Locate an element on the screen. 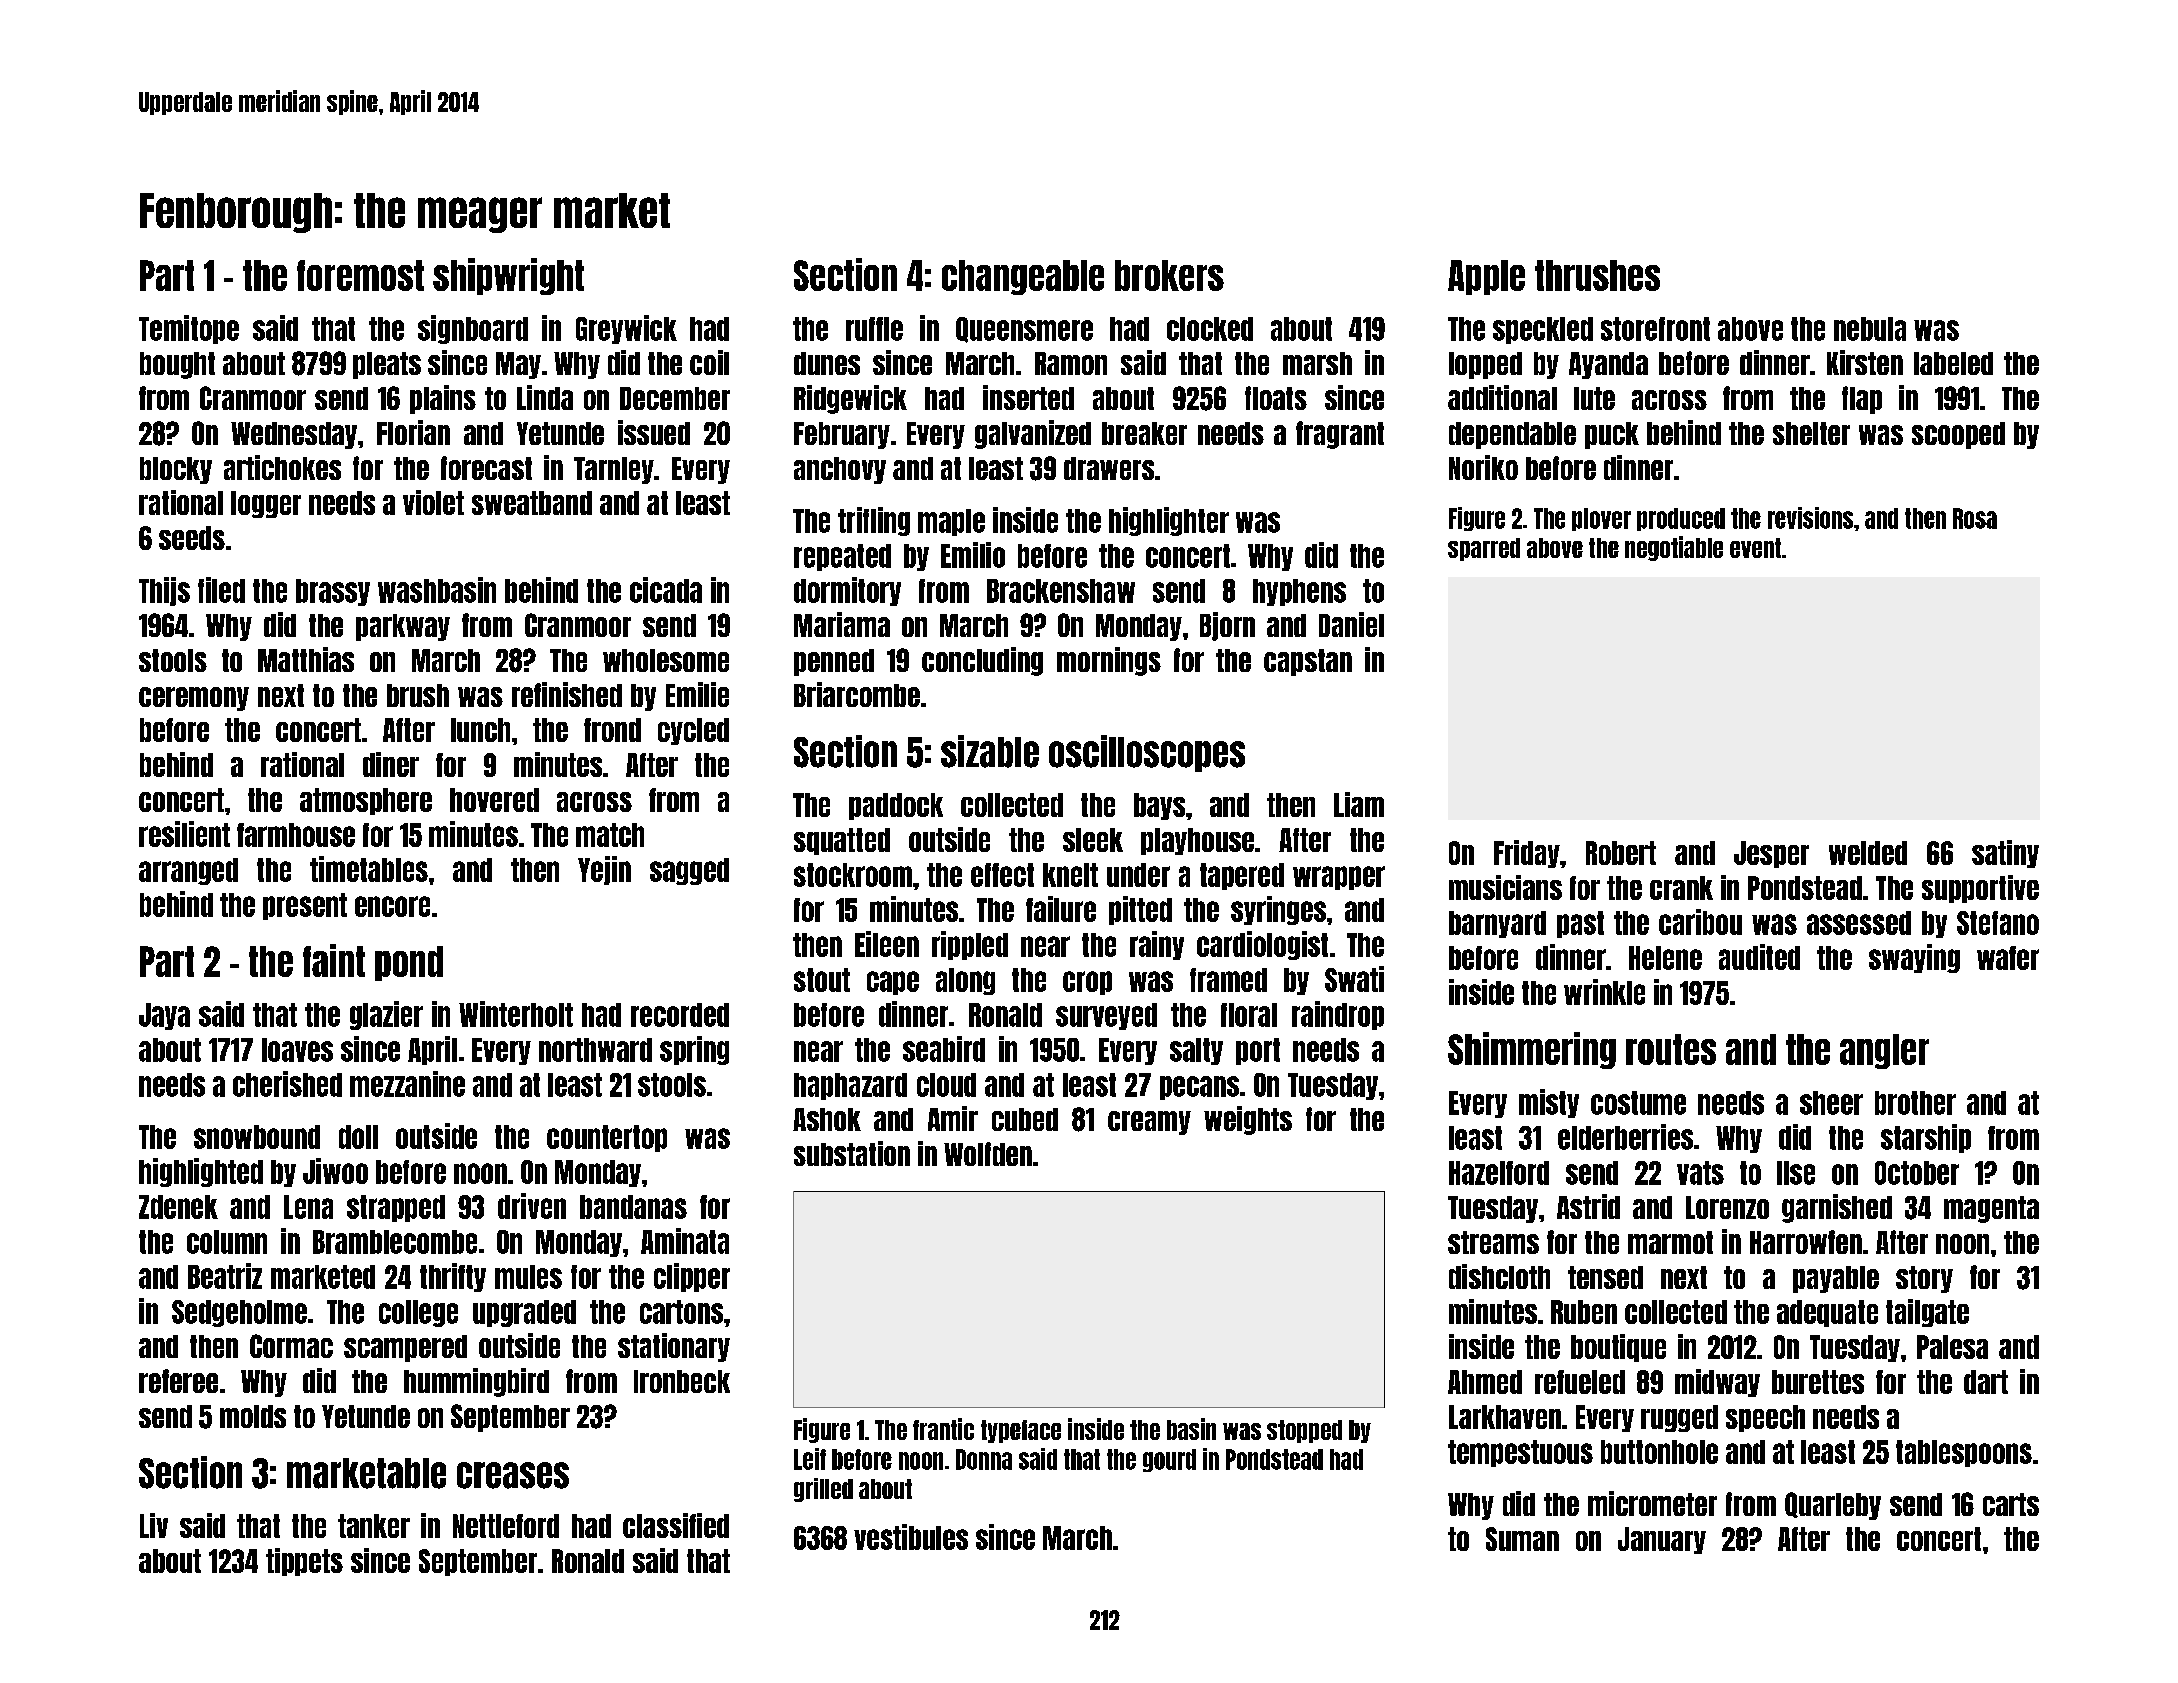  pleats is located at coordinates (387, 365).
